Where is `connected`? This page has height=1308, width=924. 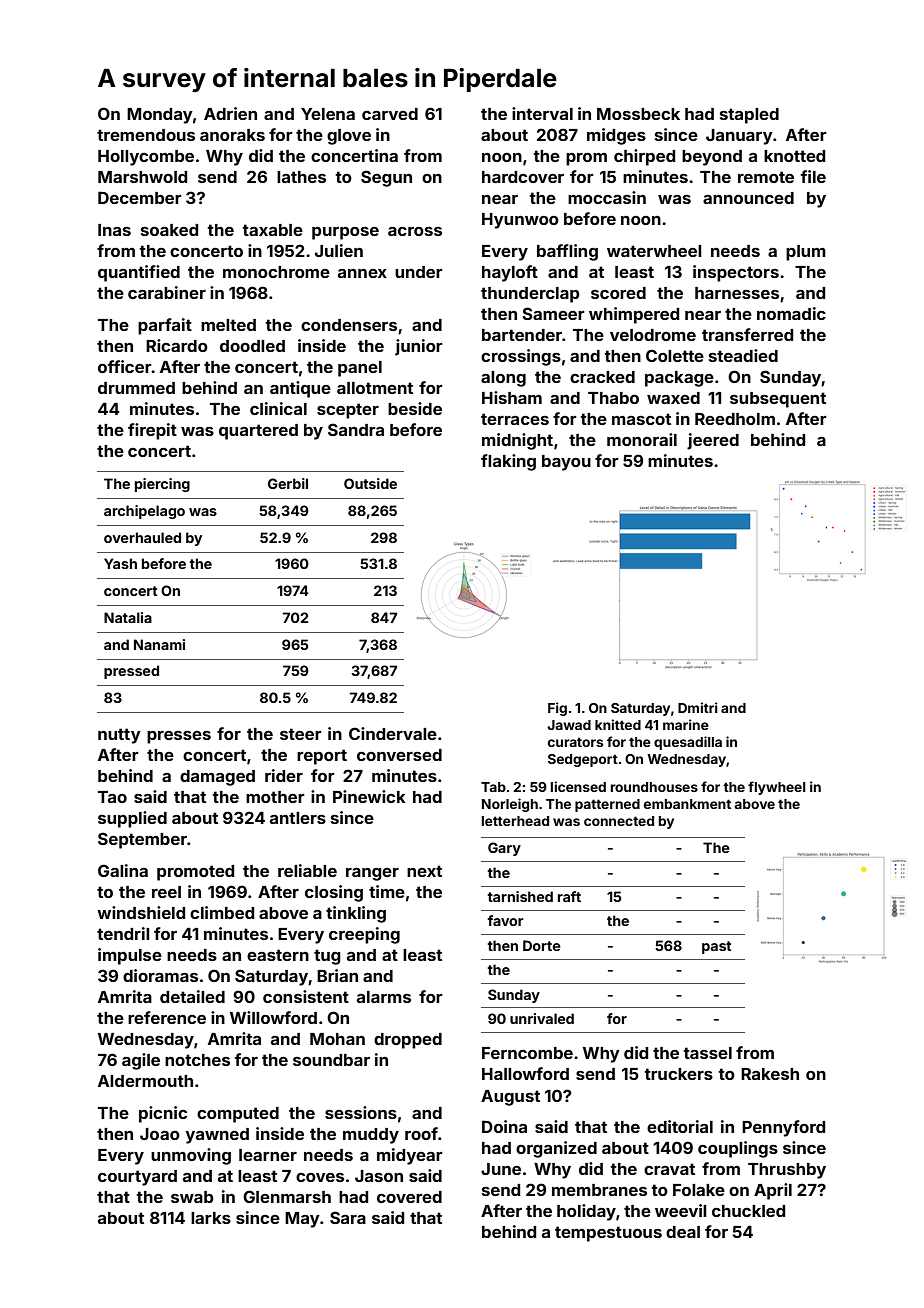 connected is located at coordinates (619, 821).
